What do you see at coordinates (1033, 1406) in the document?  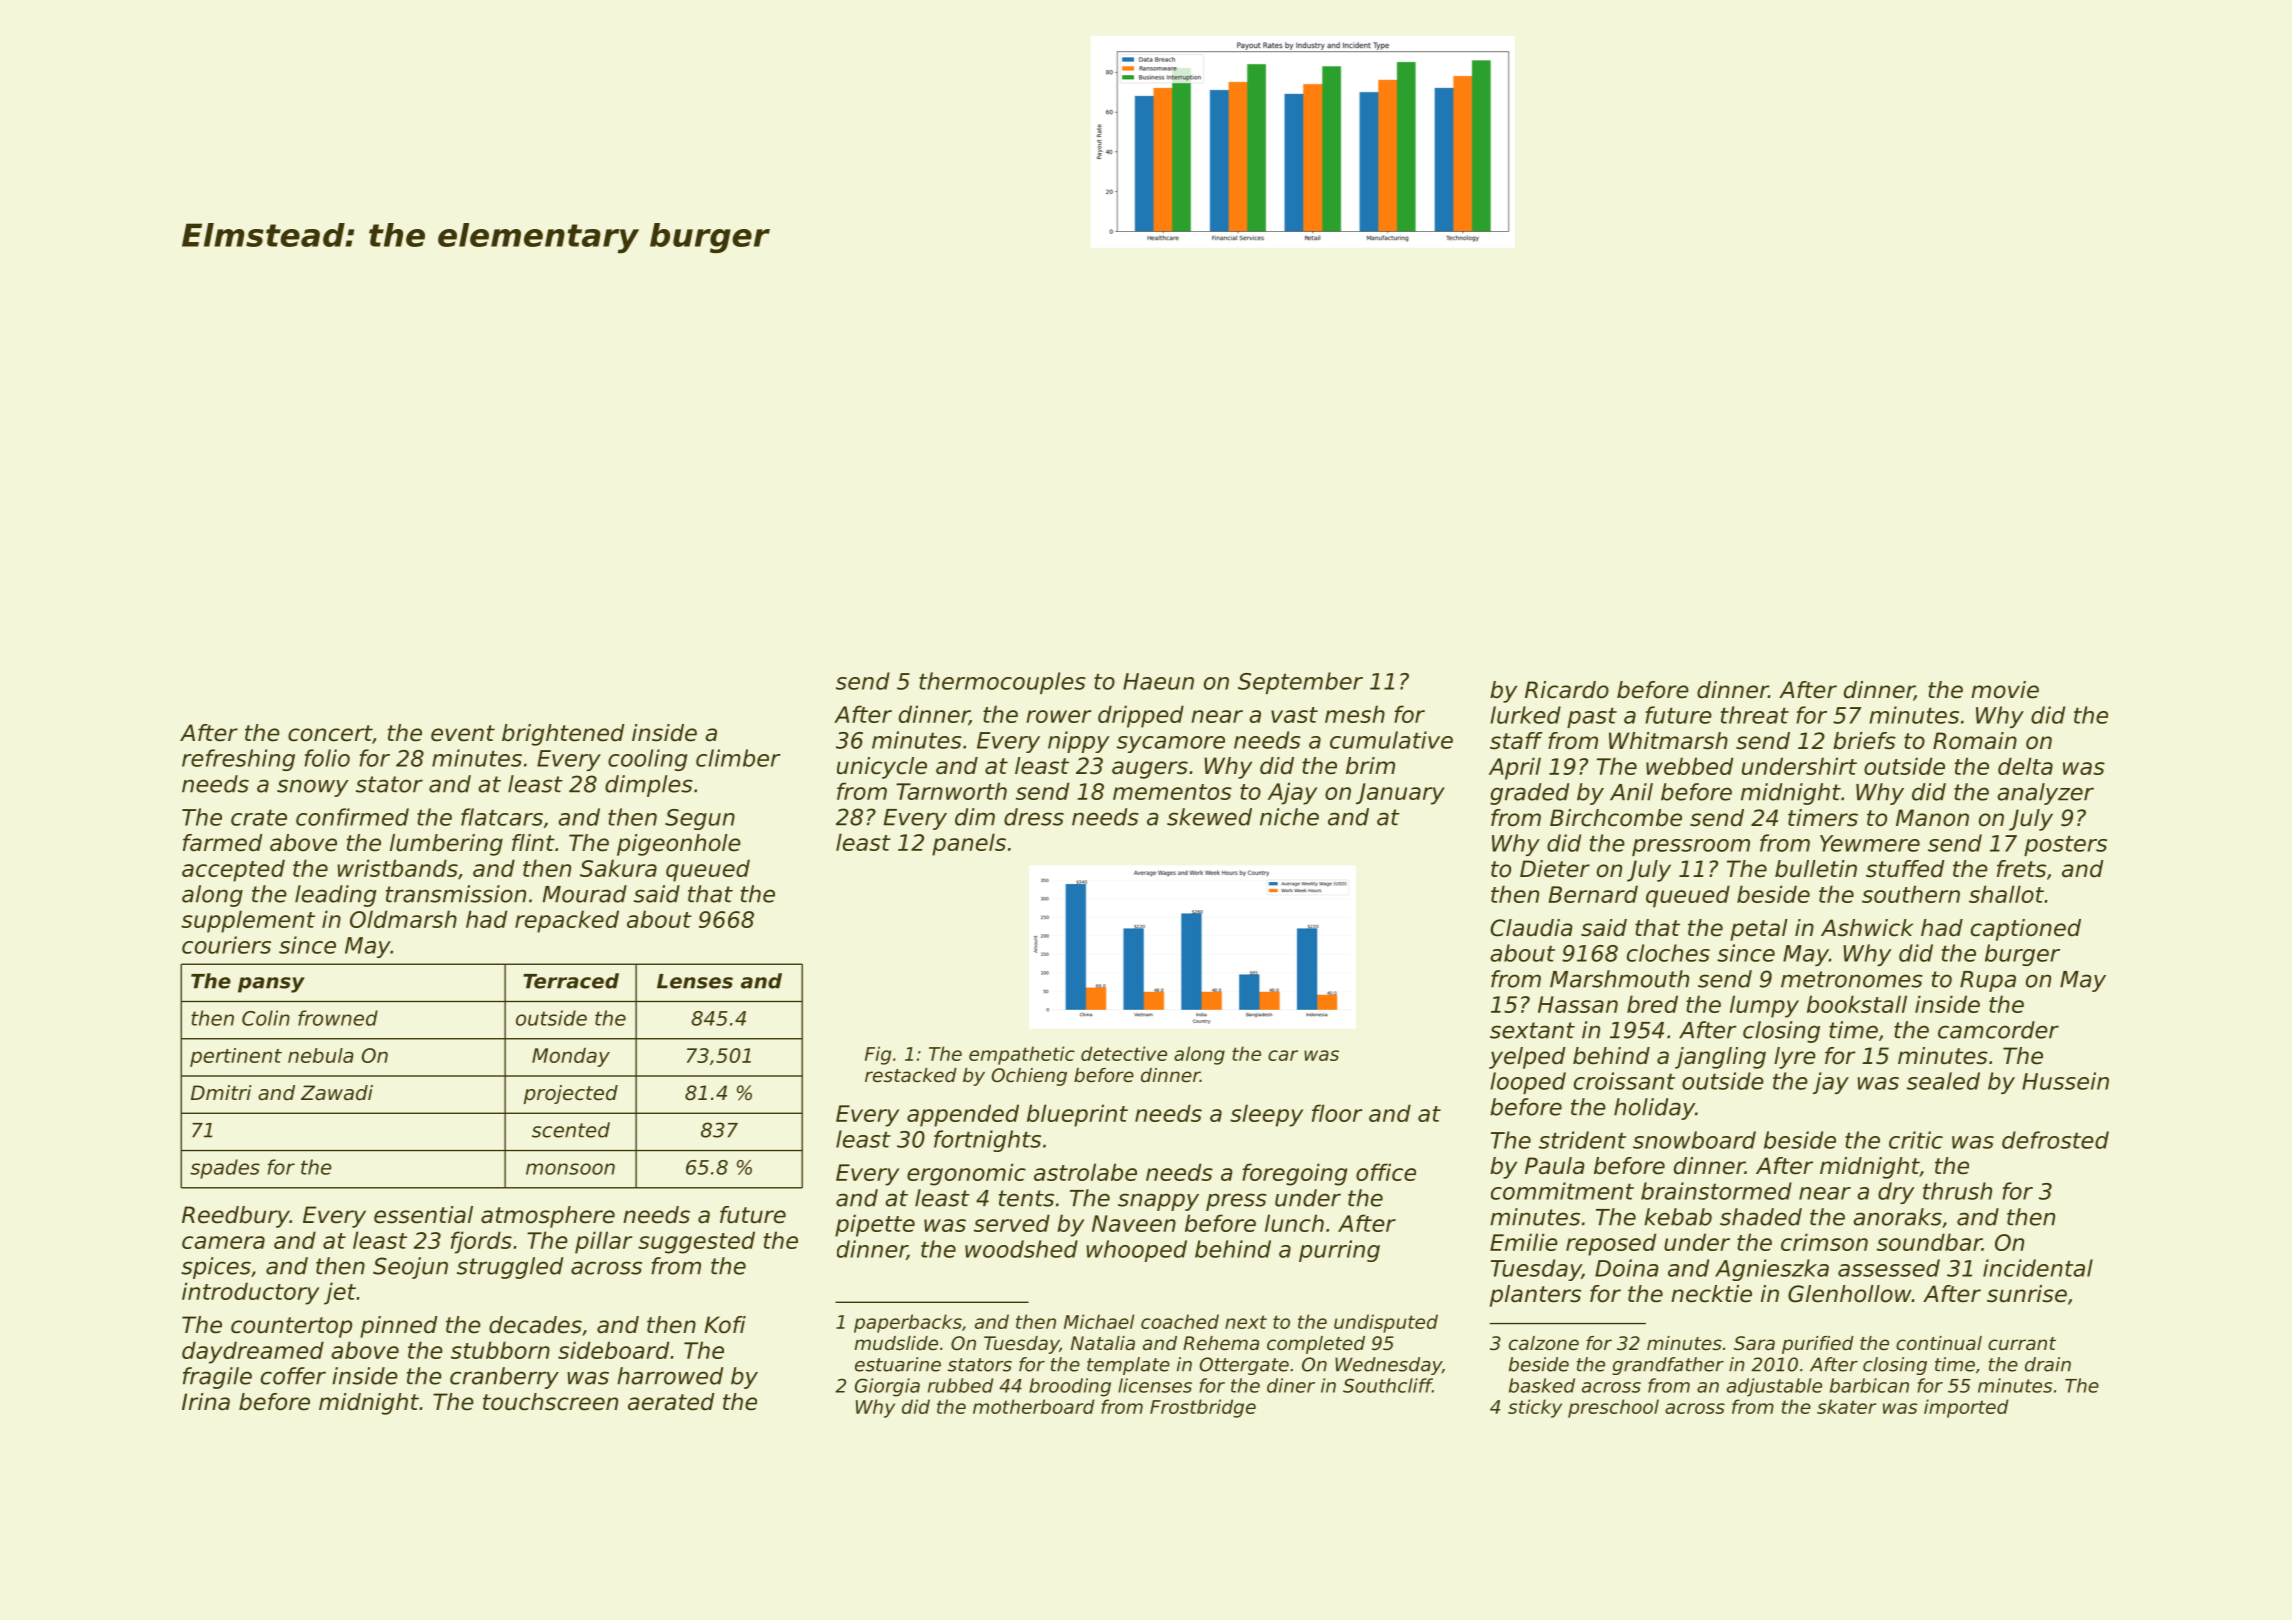 I see `motherboard` at bounding box center [1033, 1406].
